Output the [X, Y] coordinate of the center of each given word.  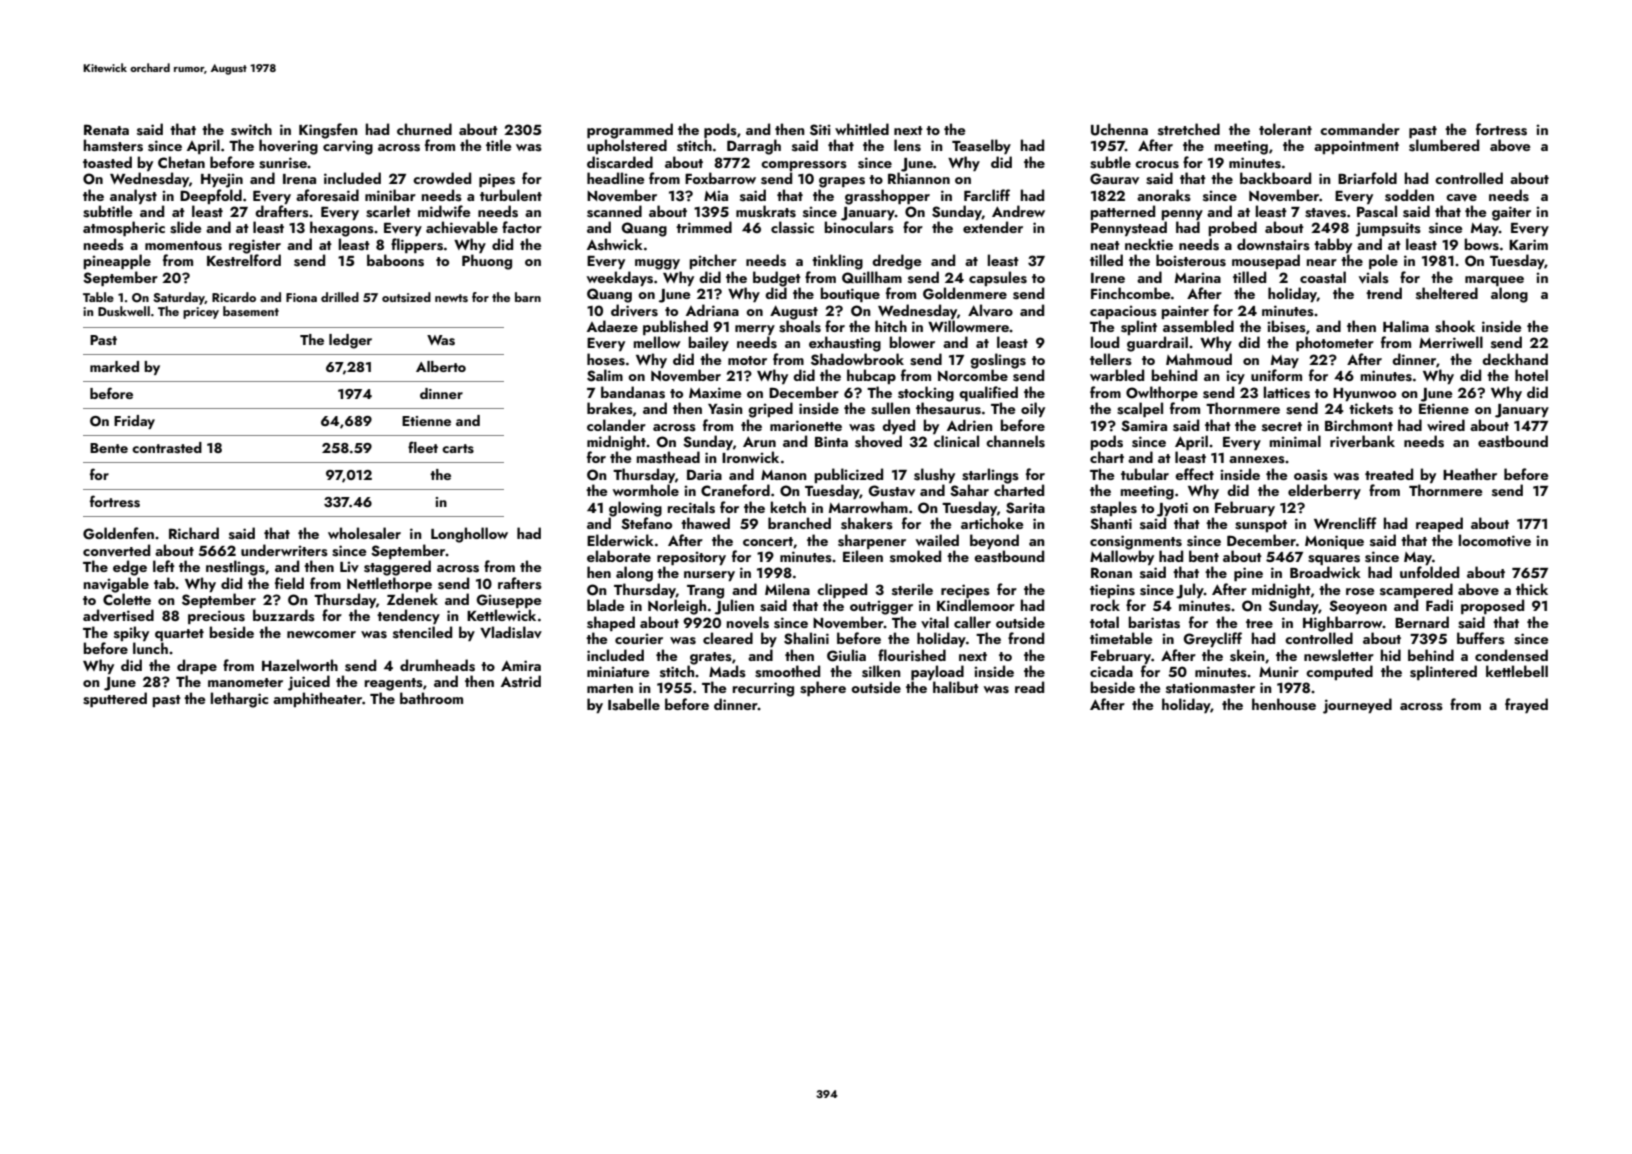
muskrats [766, 211]
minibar [390, 195]
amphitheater [317, 699]
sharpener [872, 541]
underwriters [284, 550]
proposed [1492, 606]
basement [251, 311]
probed [1232, 228]
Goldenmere [965, 293]
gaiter [1511, 213]
